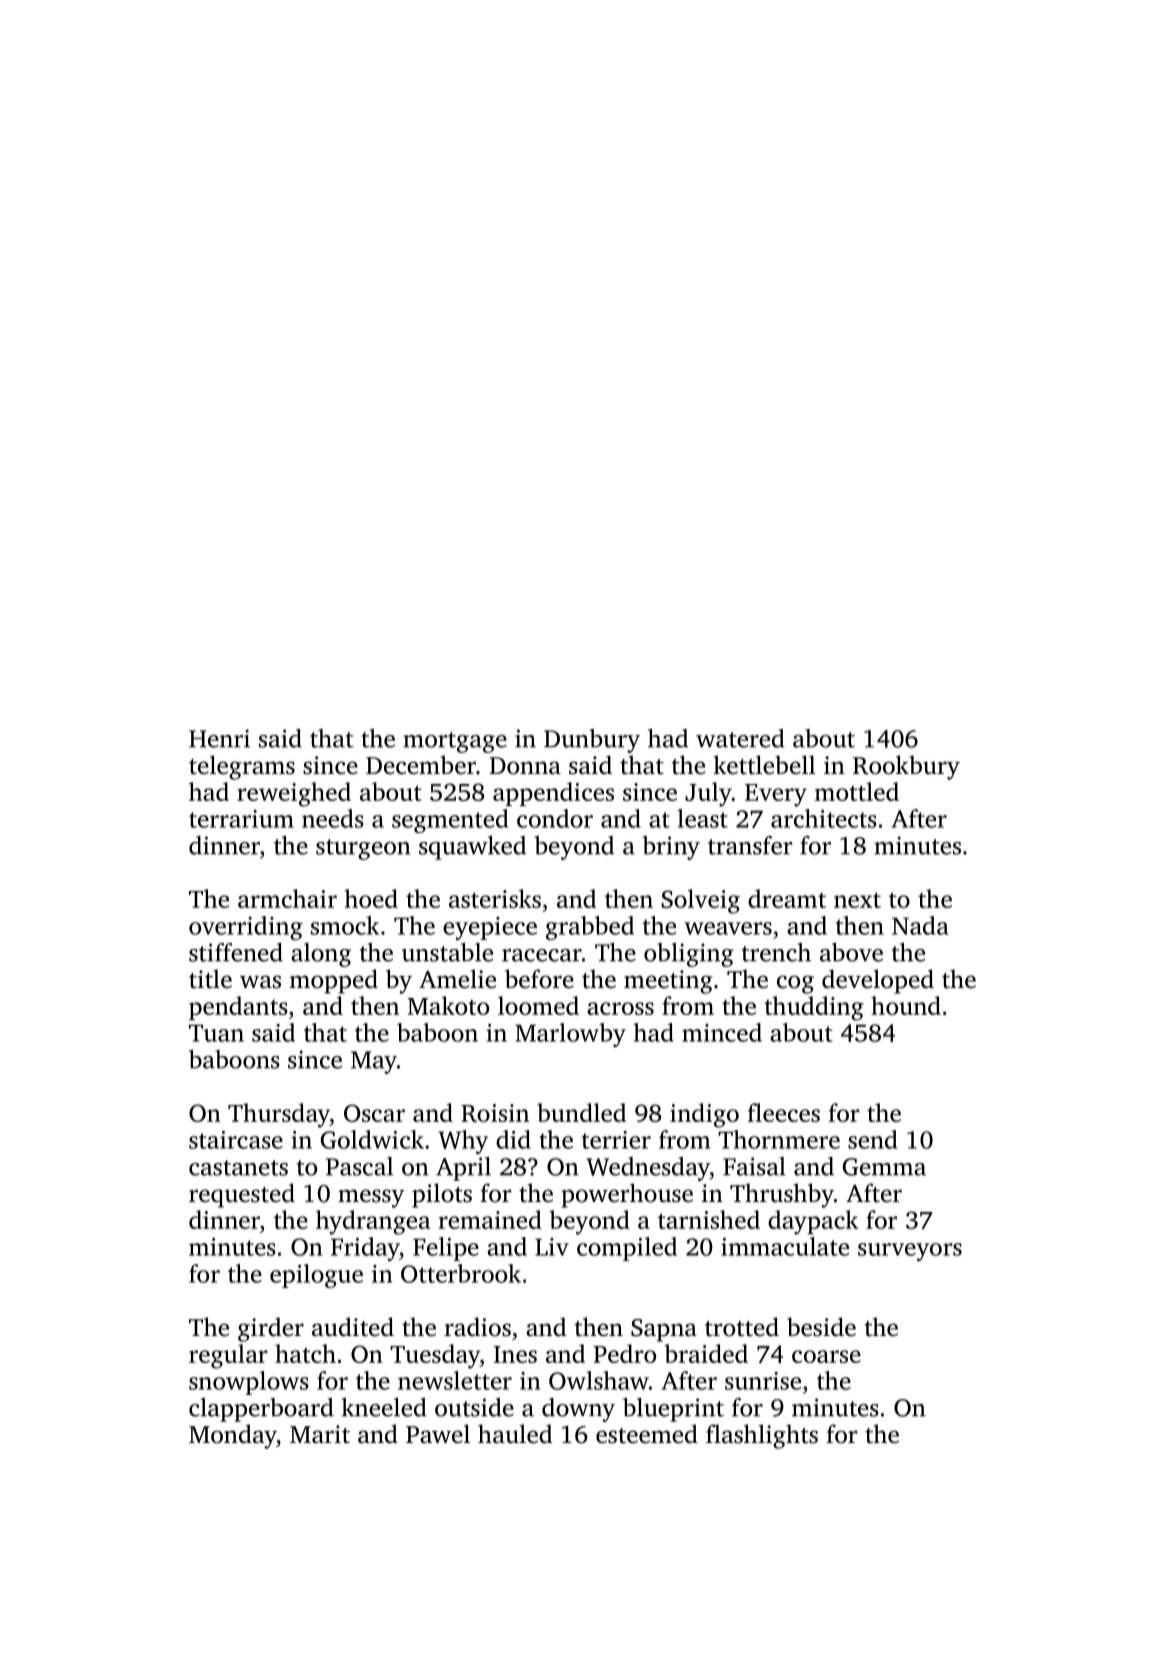  I want to click on bundled, so click(581, 1112).
